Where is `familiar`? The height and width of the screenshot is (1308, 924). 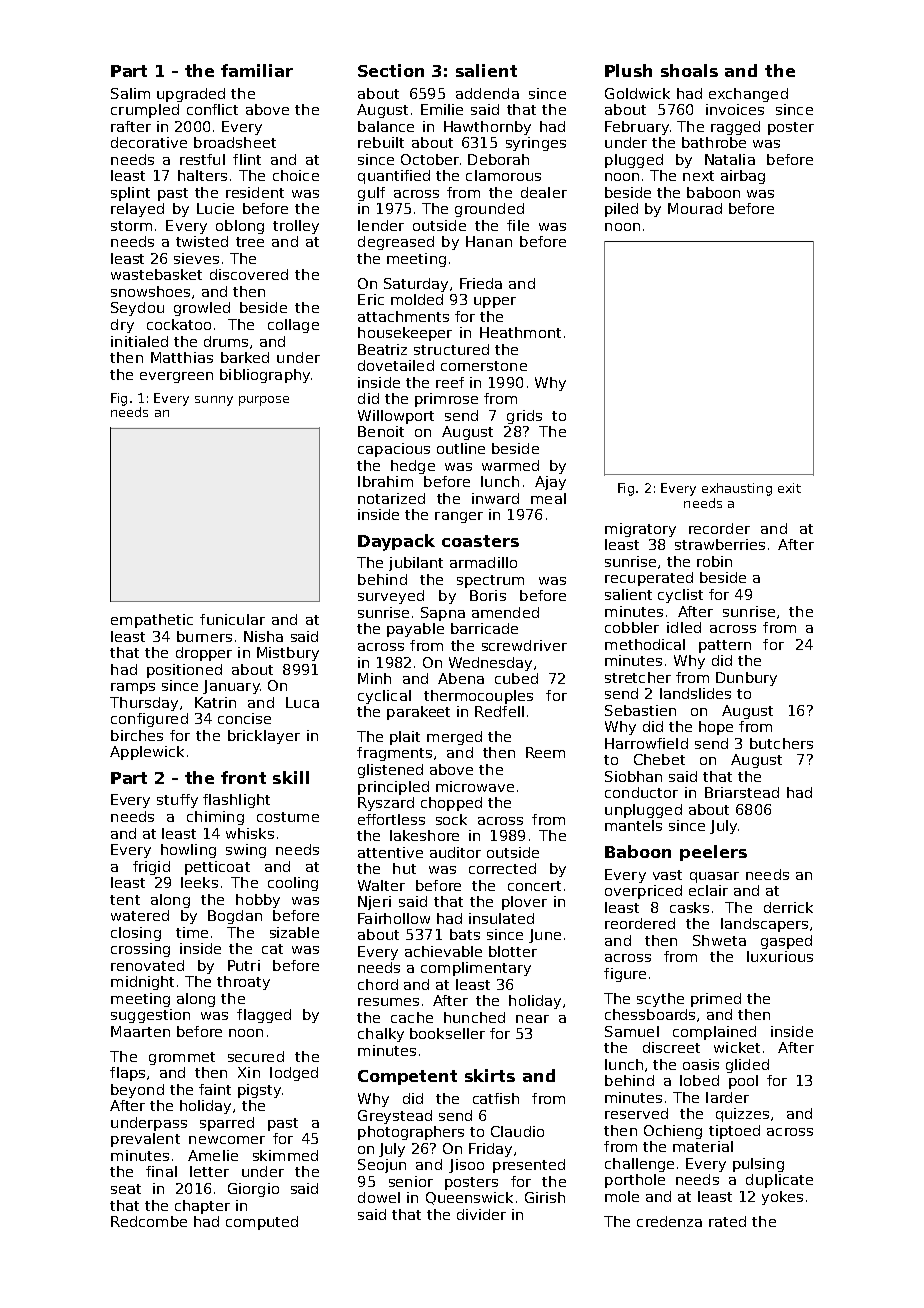 familiar is located at coordinates (257, 70).
